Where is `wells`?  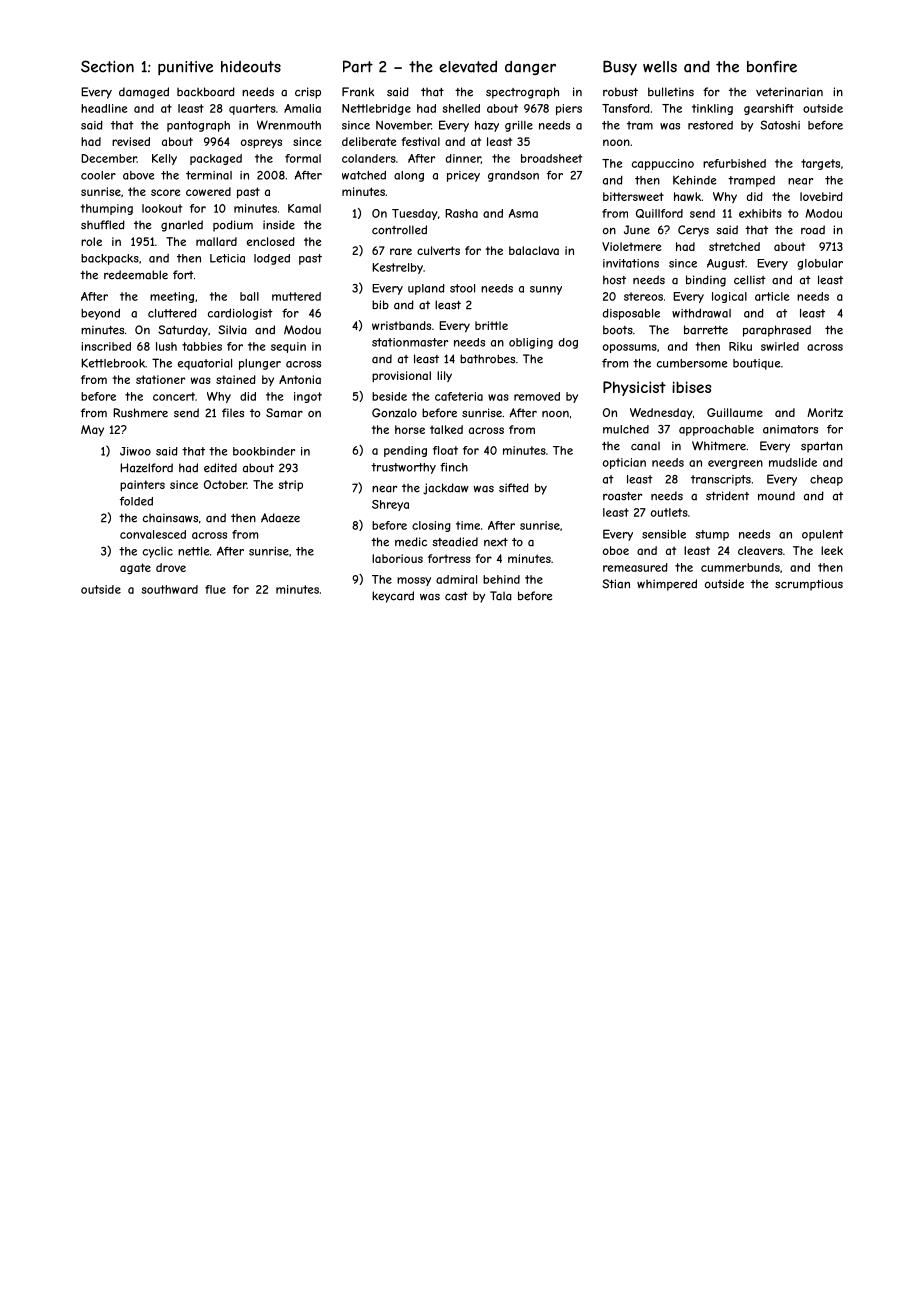
wells is located at coordinates (660, 67).
